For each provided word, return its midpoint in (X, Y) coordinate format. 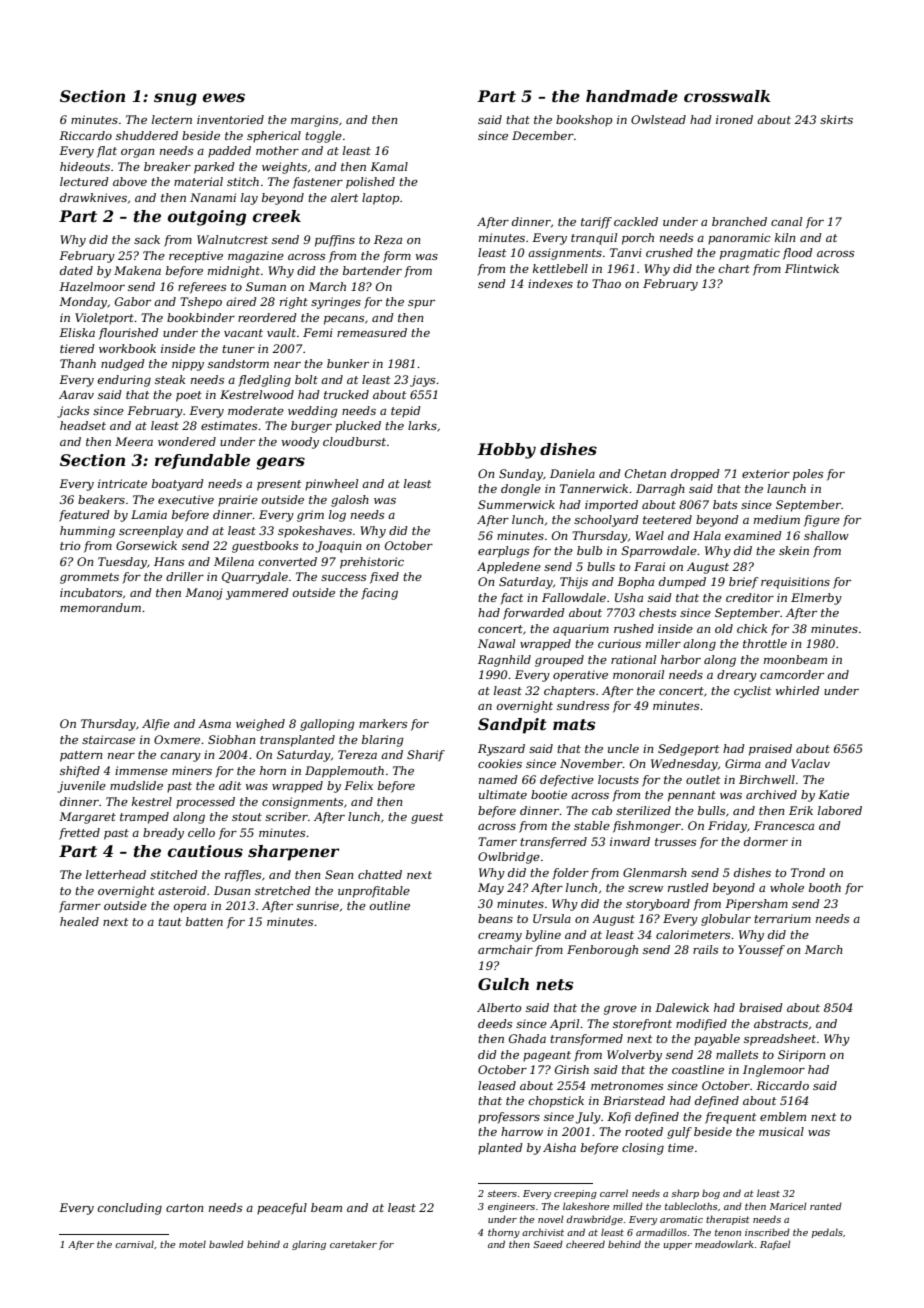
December (543, 135)
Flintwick (812, 268)
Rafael (775, 1245)
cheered (585, 1244)
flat (107, 152)
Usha (629, 597)
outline (390, 905)
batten (204, 921)
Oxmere (177, 739)
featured (84, 516)
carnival (134, 1244)
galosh (350, 501)
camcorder (792, 674)
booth (825, 887)
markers (383, 723)
